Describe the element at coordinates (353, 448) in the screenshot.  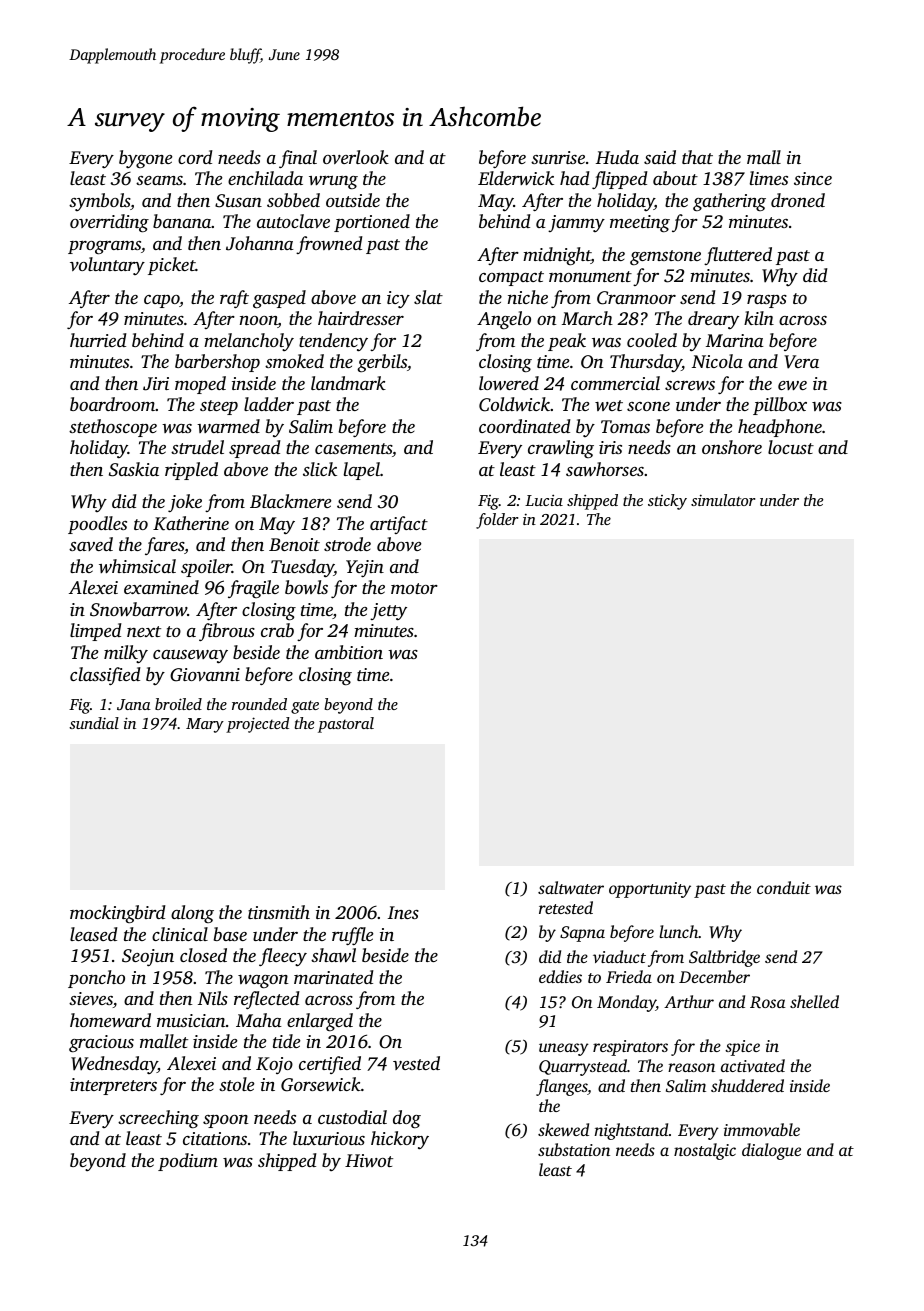
I see `casements` at that location.
